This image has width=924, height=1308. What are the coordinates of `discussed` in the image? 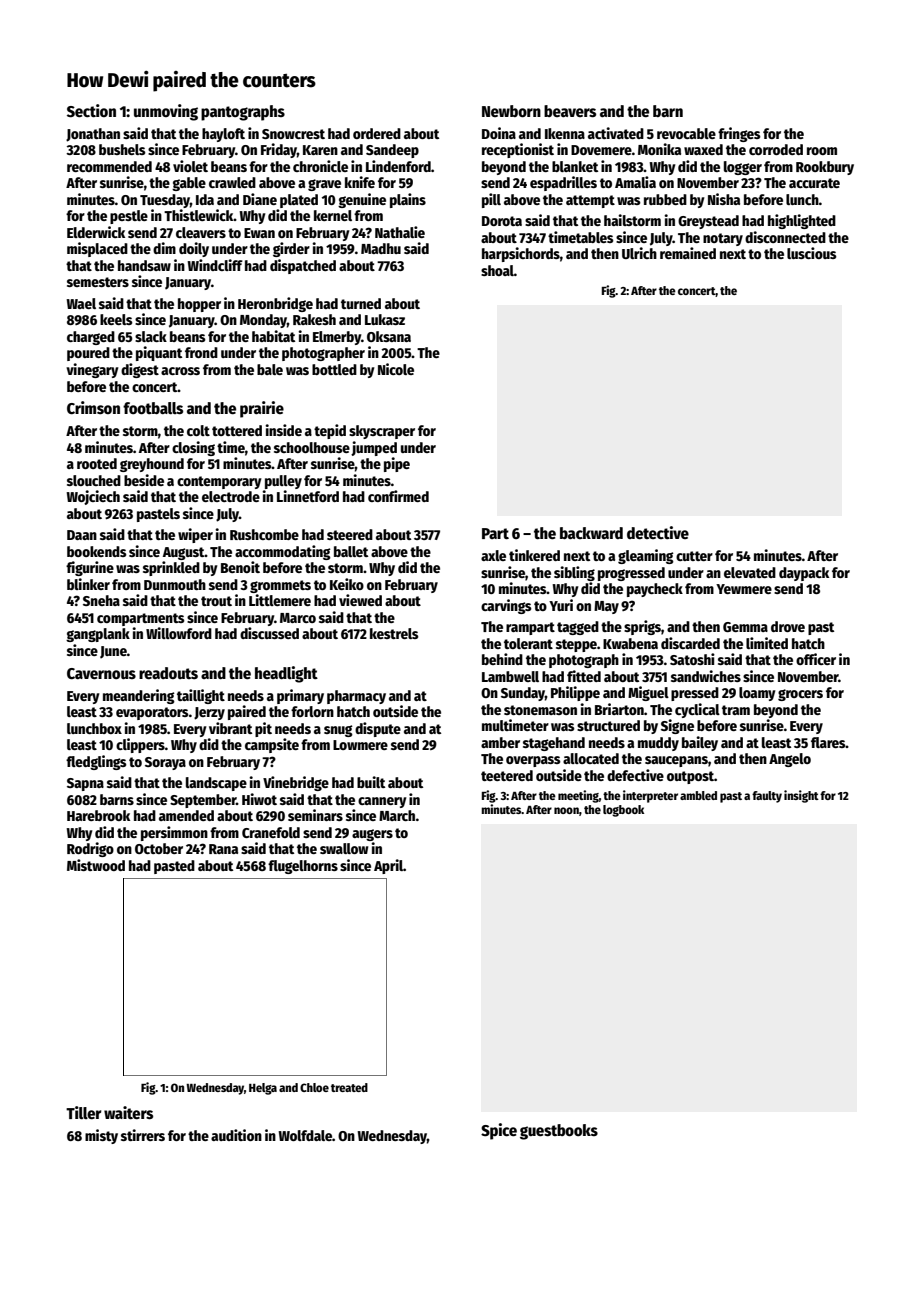 It's located at (269, 633).
